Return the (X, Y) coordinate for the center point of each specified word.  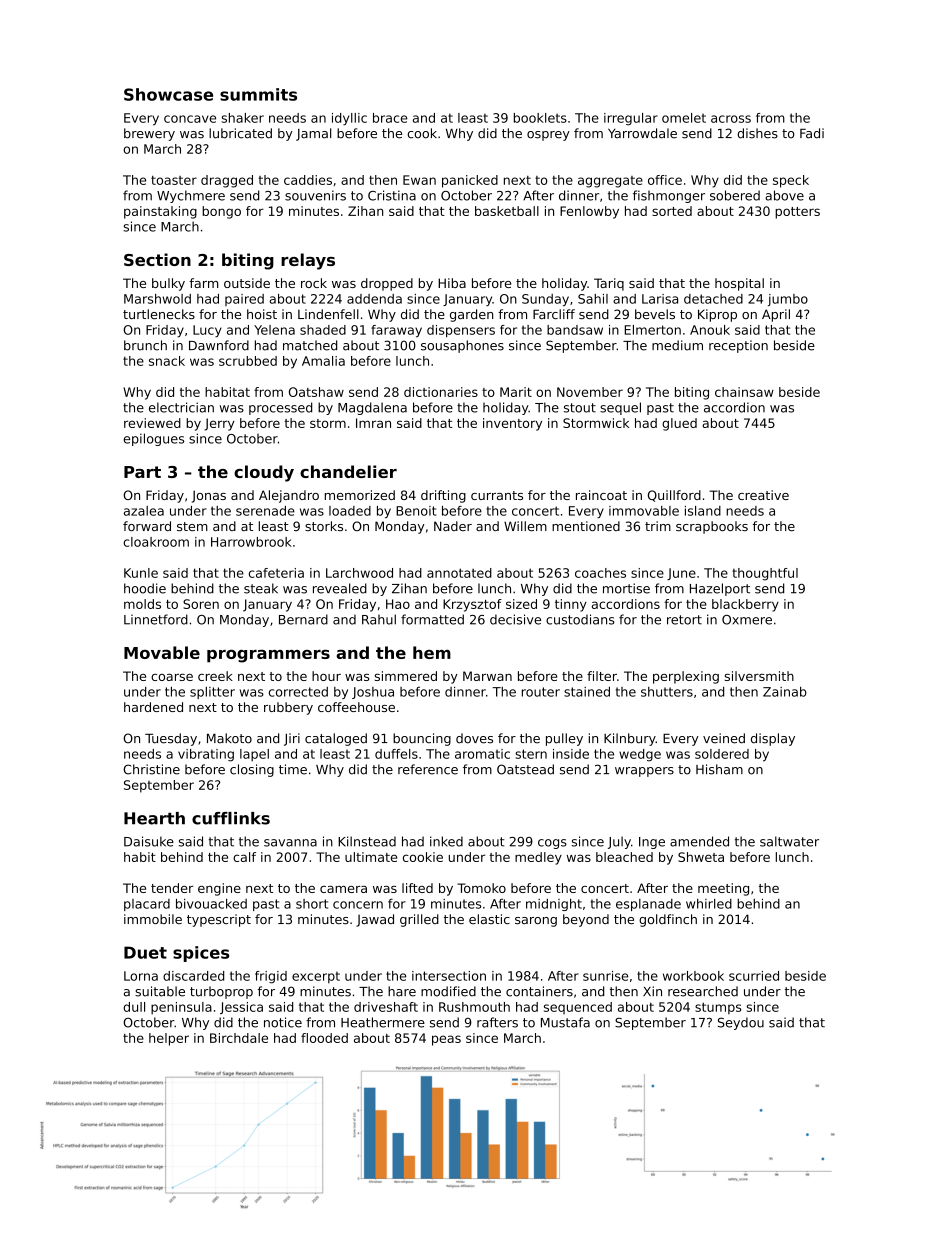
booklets (540, 118)
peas (446, 1040)
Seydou (741, 1023)
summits (258, 94)
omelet (684, 118)
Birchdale (239, 1038)
